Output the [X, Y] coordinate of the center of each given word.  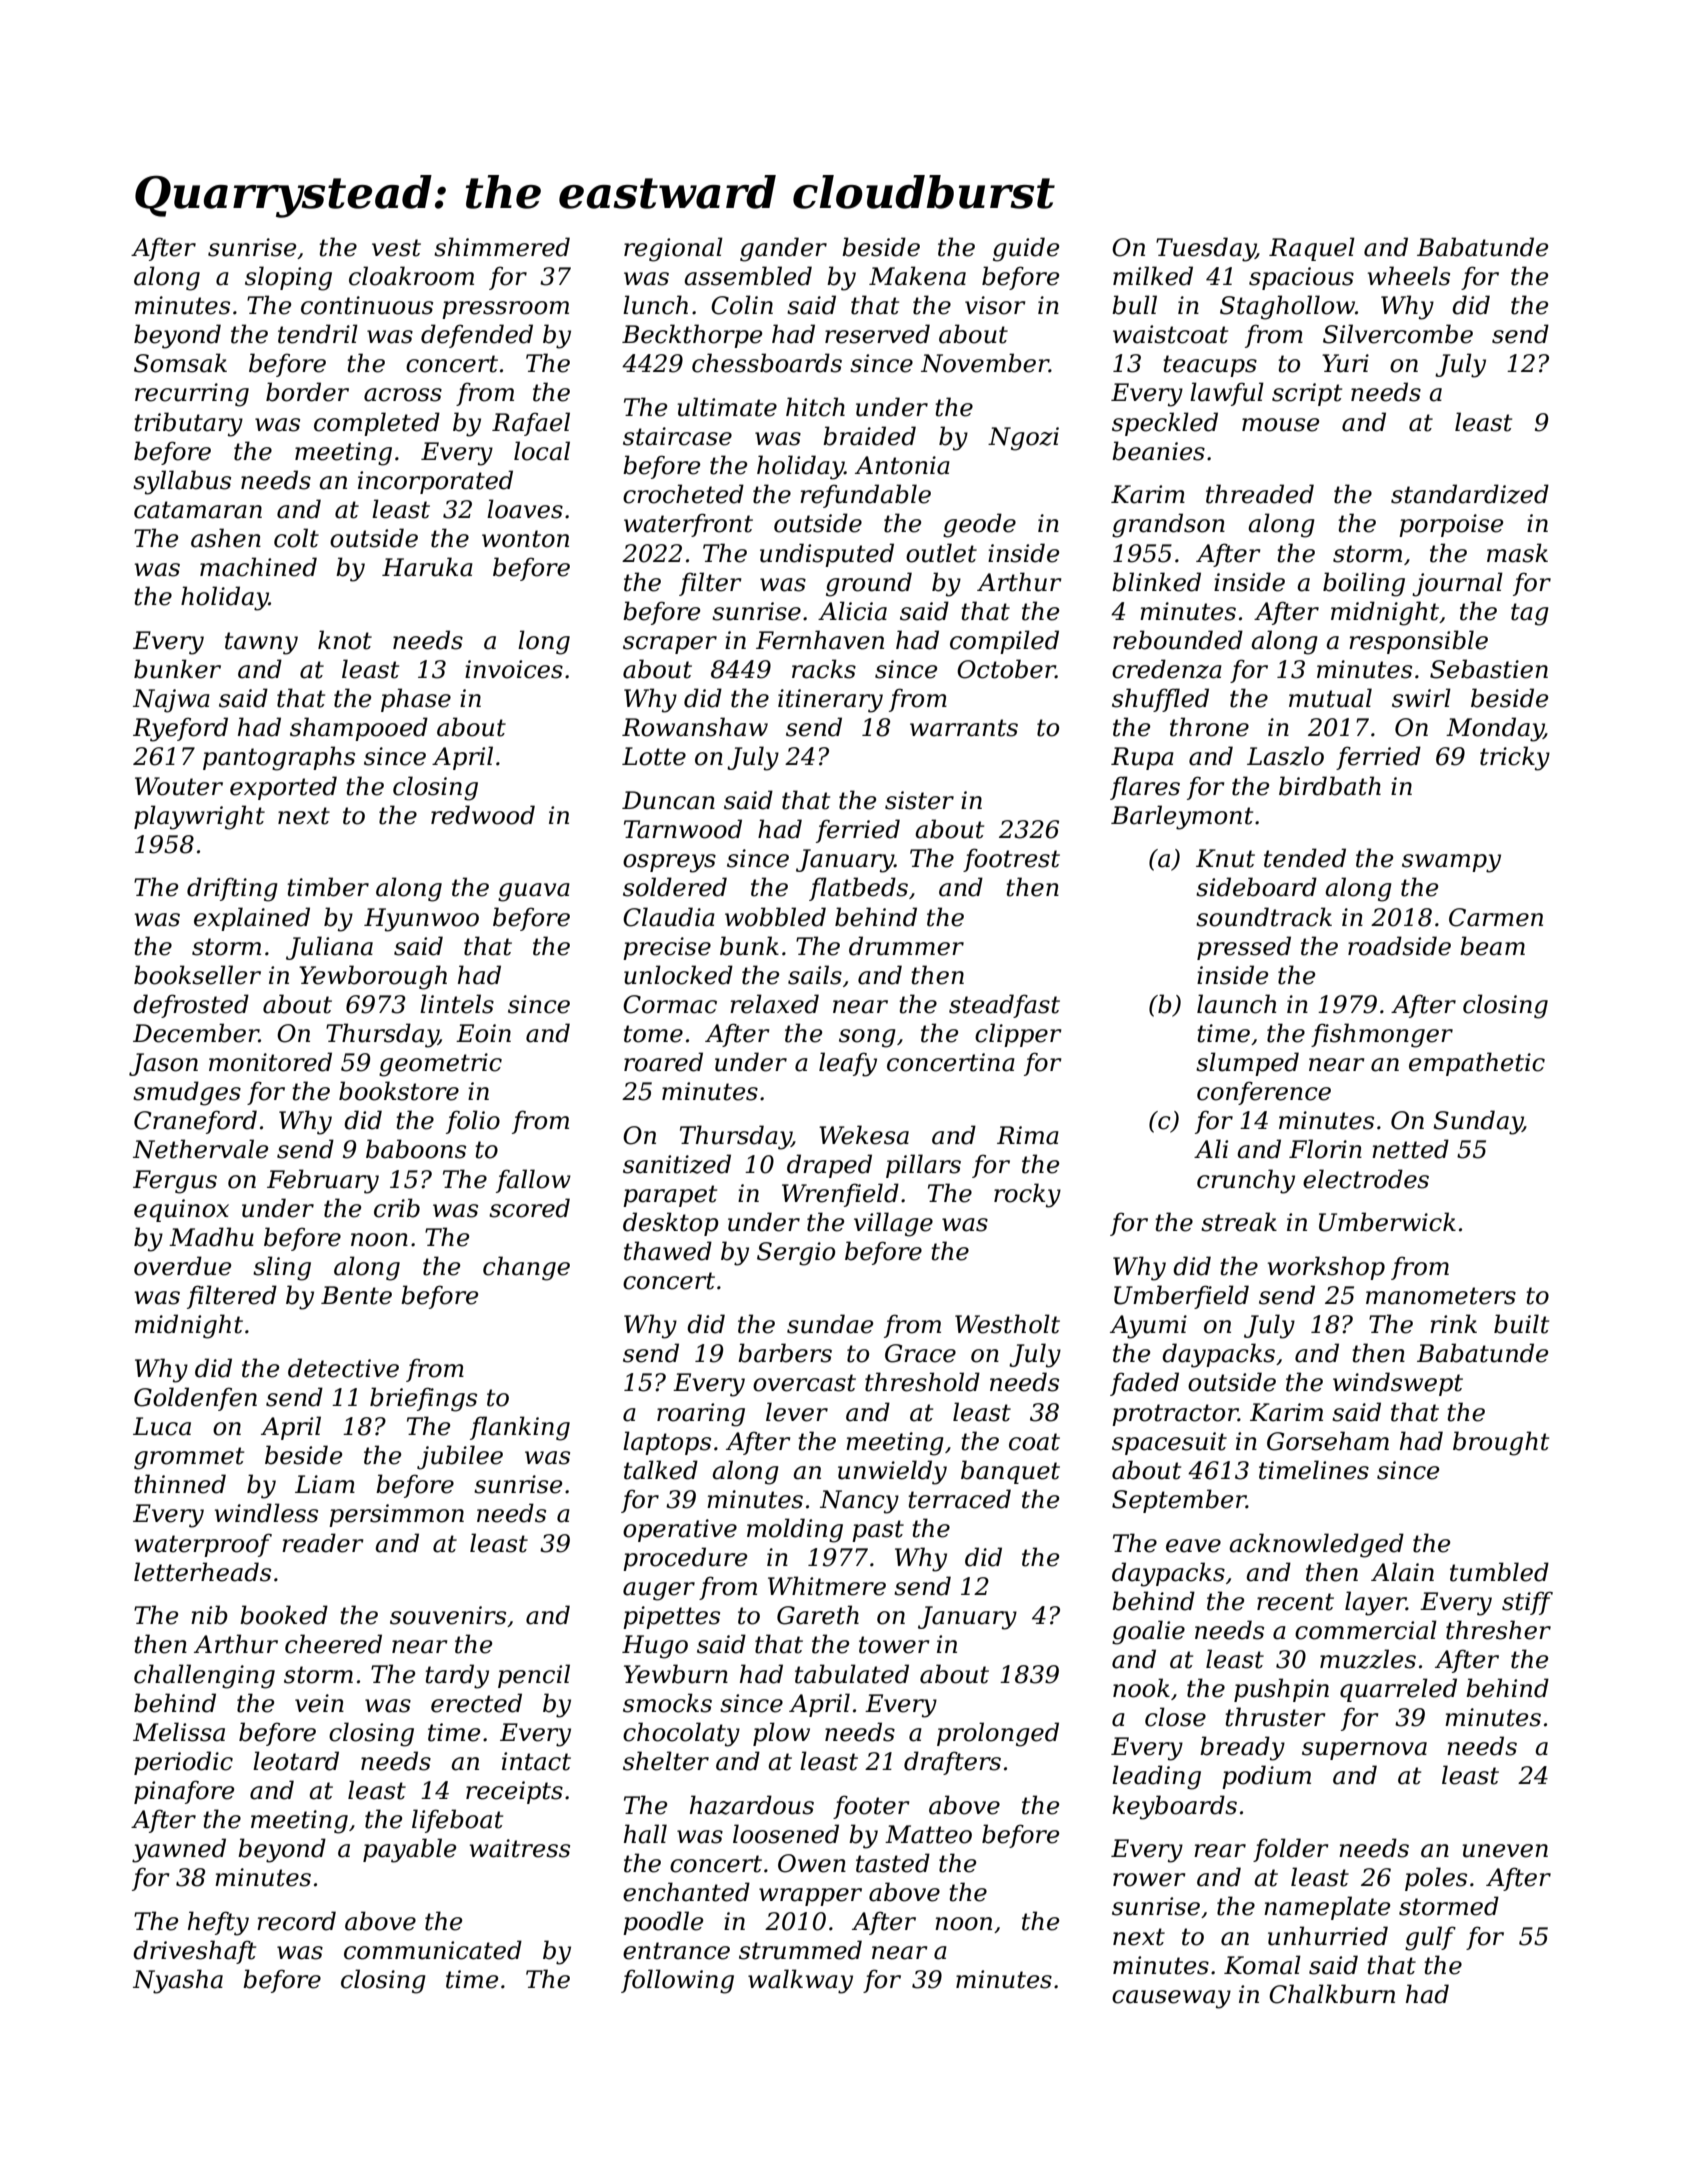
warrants [964, 728]
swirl [1421, 698]
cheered [333, 1644]
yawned [179, 1850]
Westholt [1007, 1324]
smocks [667, 1703]
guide [1026, 249]
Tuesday [1206, 249]
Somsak [180, 363]
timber [328, 887]
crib [397, 1208]
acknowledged [1316, 1545]
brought [1501, 1443]
